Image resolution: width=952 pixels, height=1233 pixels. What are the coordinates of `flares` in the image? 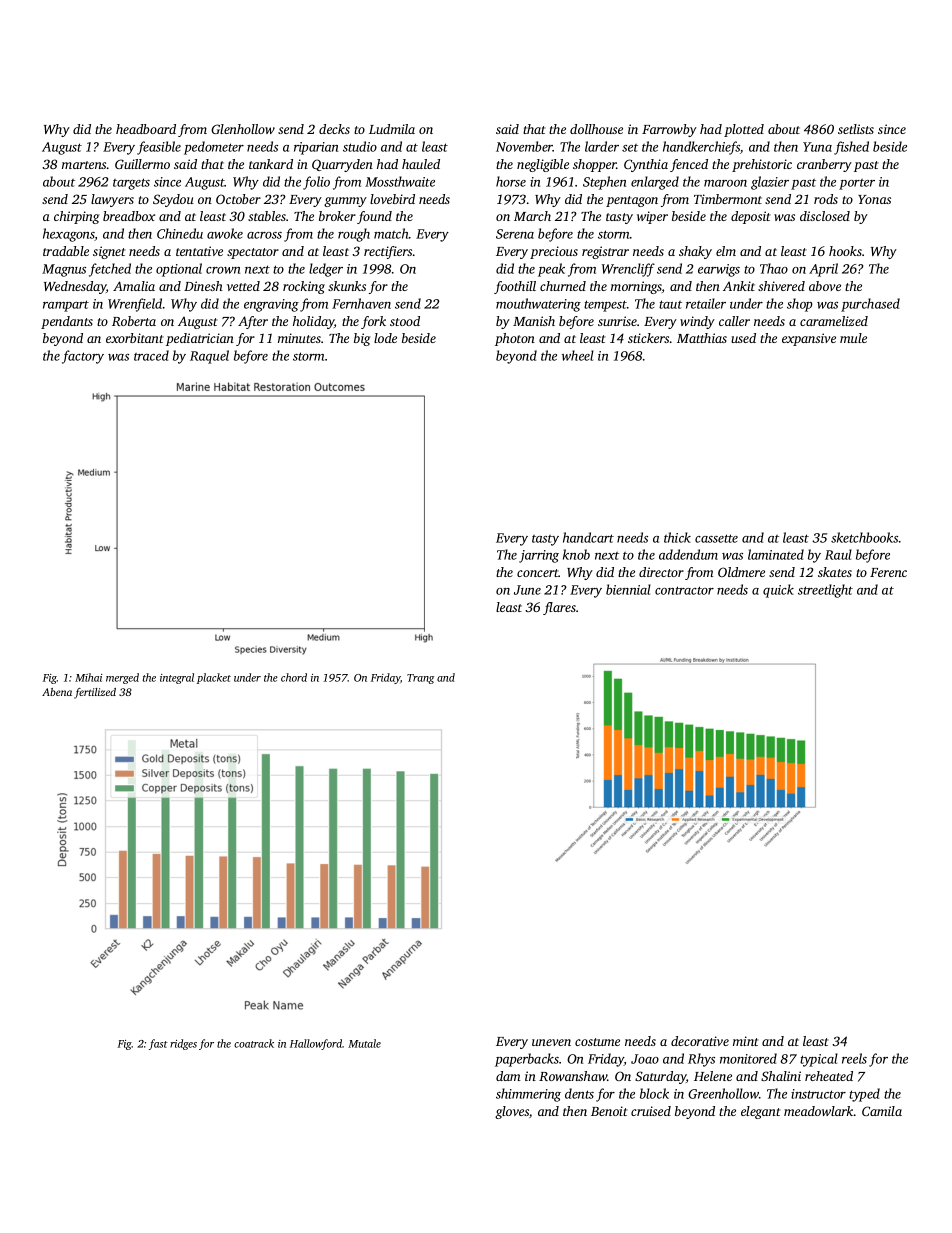 It's located at (559, 608).
